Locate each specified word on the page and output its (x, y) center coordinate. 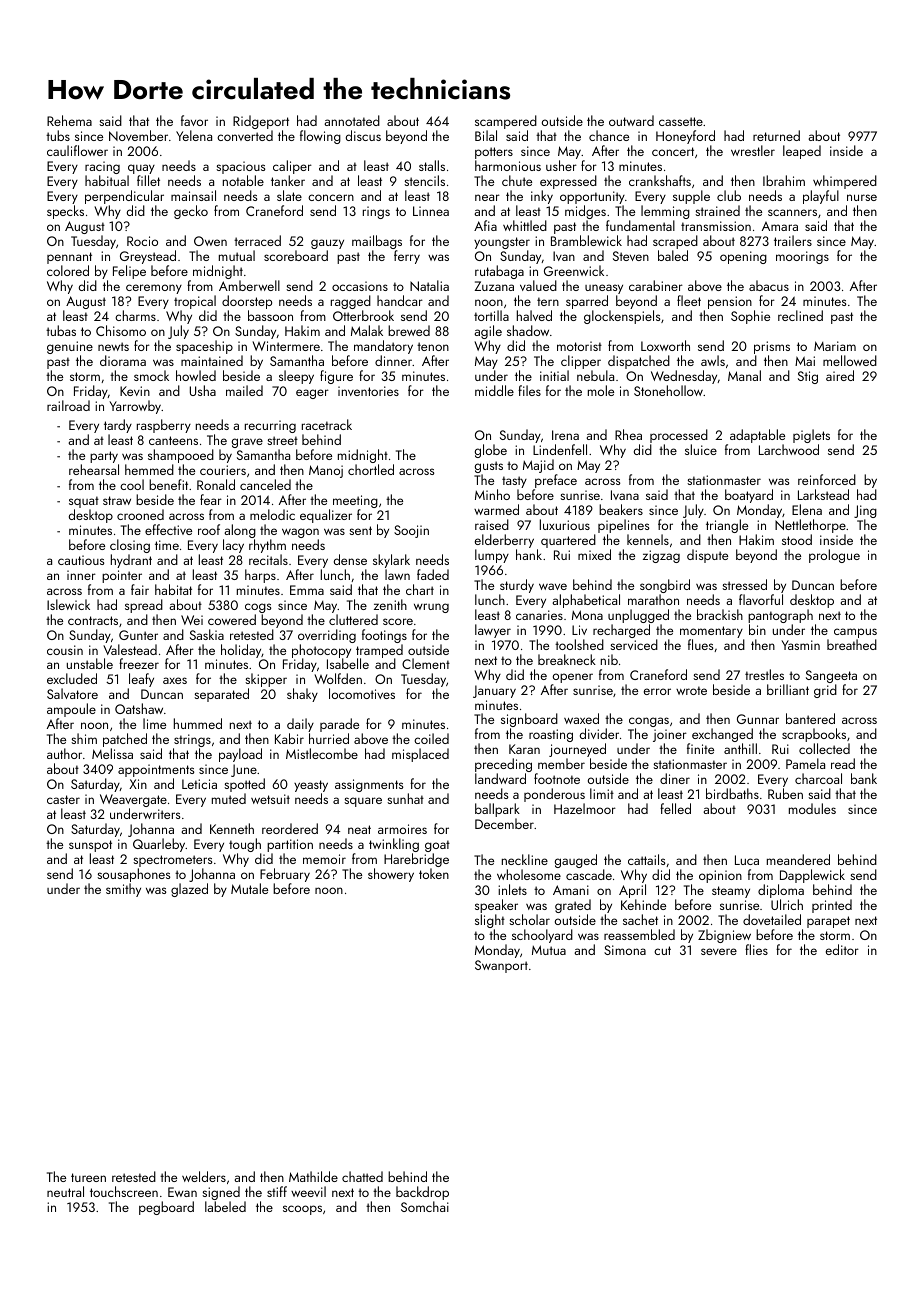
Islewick (68, 604)
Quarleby (159, 845)
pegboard (166, 1208)
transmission (716, 226)
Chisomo (121, 330)
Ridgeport (261, 123)
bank (864, 778)
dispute (707, 556)
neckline (525, 859)
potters (494, 153)
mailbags (377, 242)
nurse (862, 197)
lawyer (493, 631)
